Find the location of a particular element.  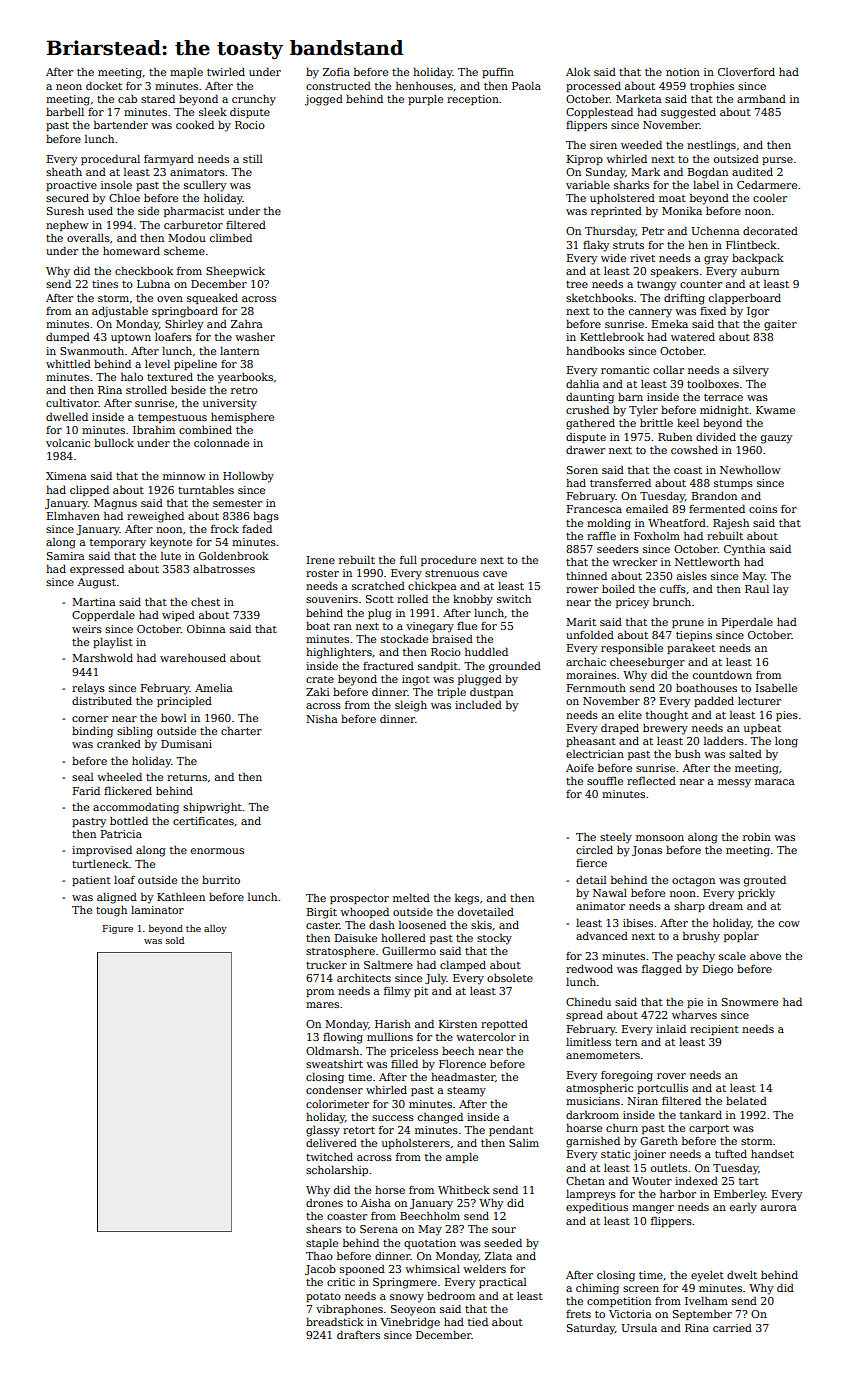

distributed is located at coordinates (102, 700).
